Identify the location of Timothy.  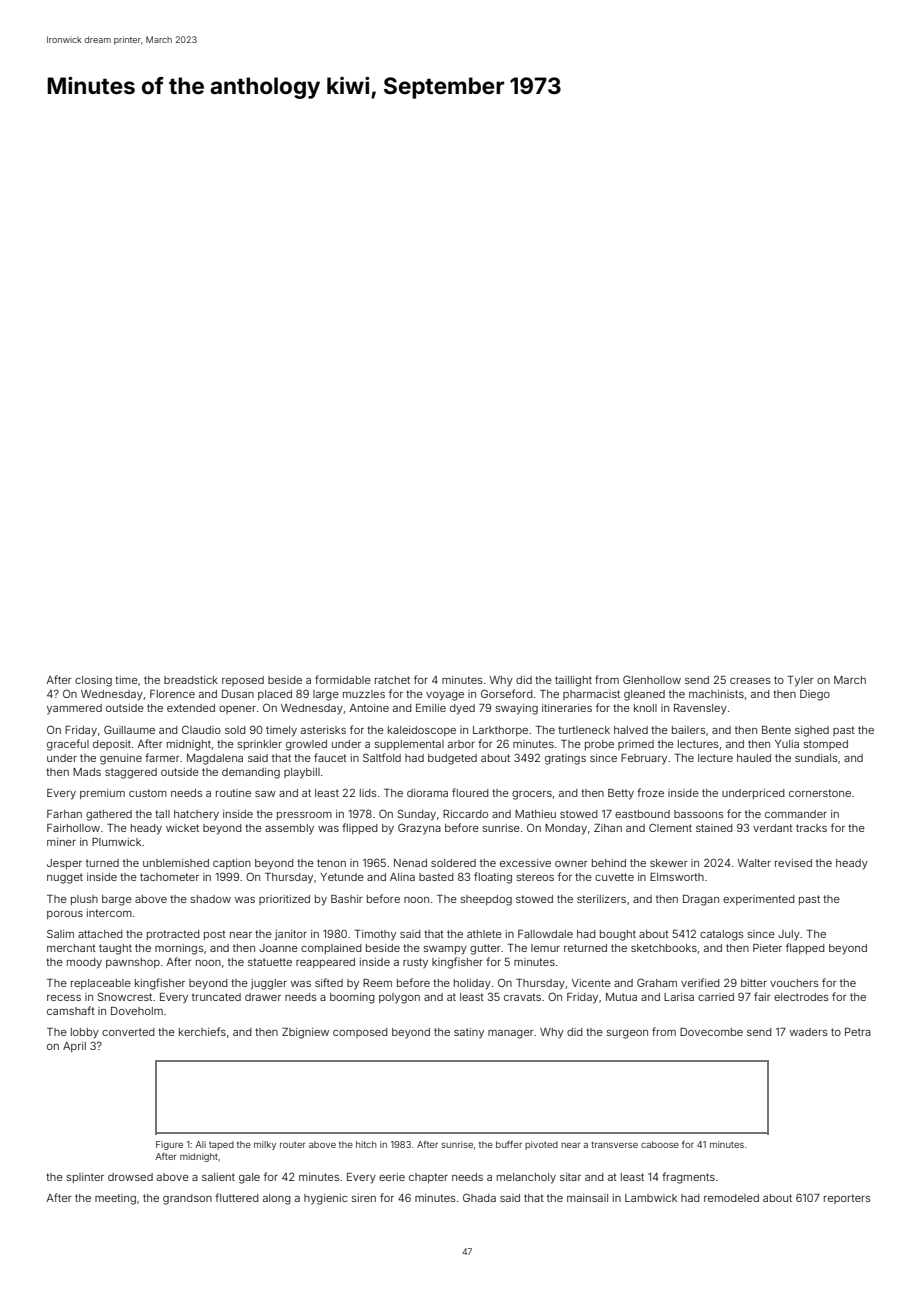
(375, 935).
